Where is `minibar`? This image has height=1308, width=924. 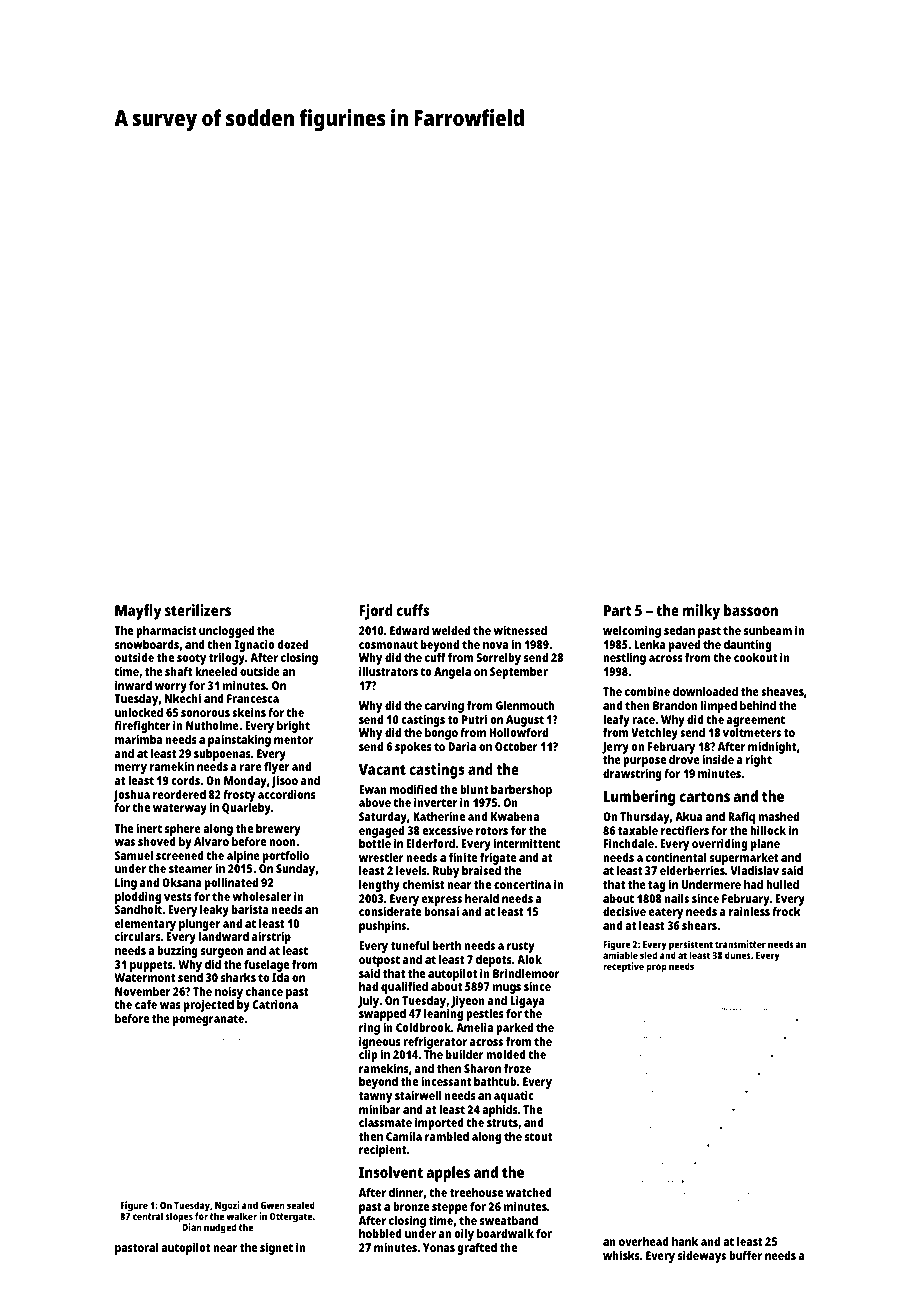 minibar is located at coordinates (380, 1109).
